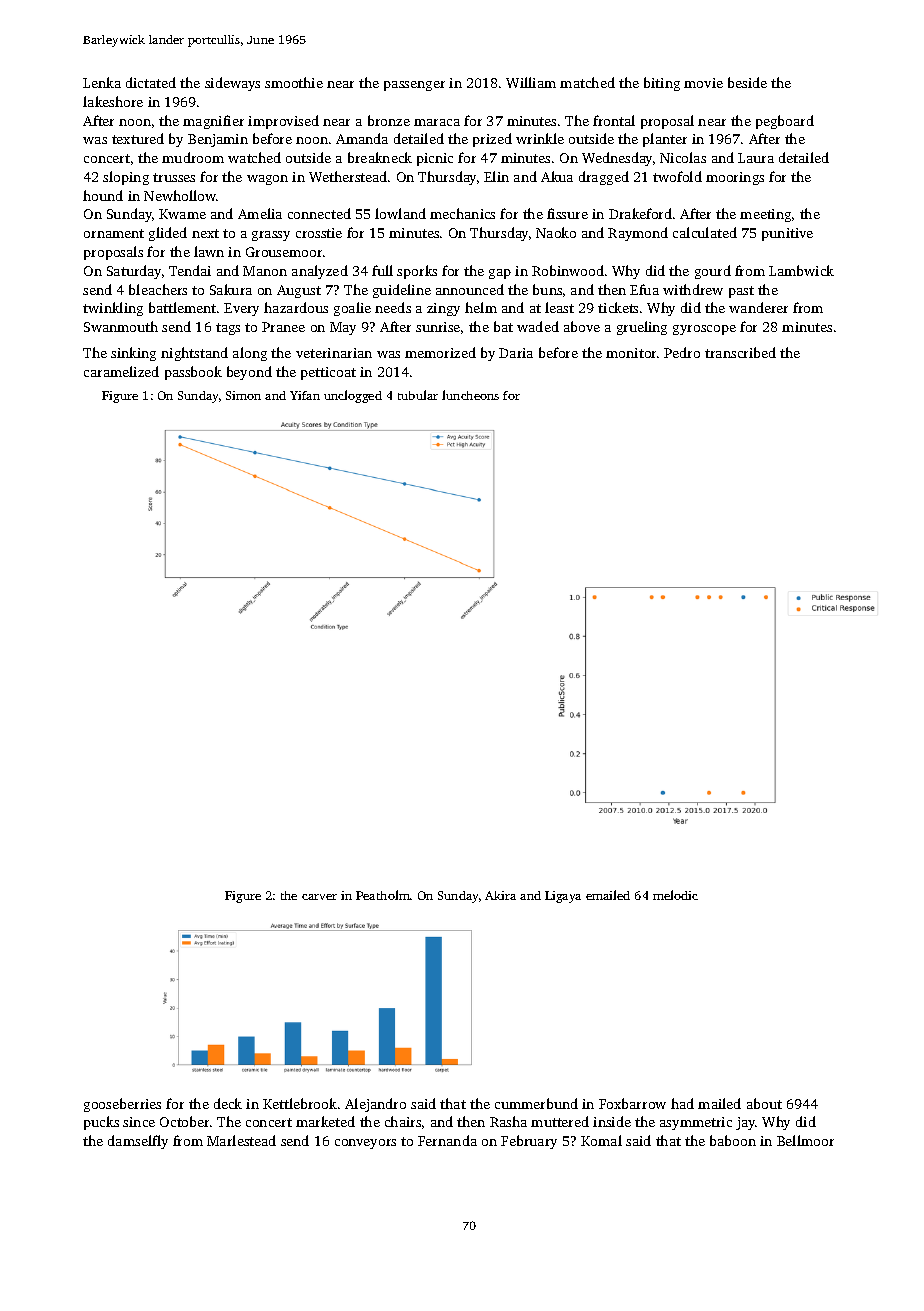 The height and width of the screenshot is (1311, 924). What do you see at coordinates (126, 178) in the screenshot?
I see `sloping` at bounding box center [126, 178].
